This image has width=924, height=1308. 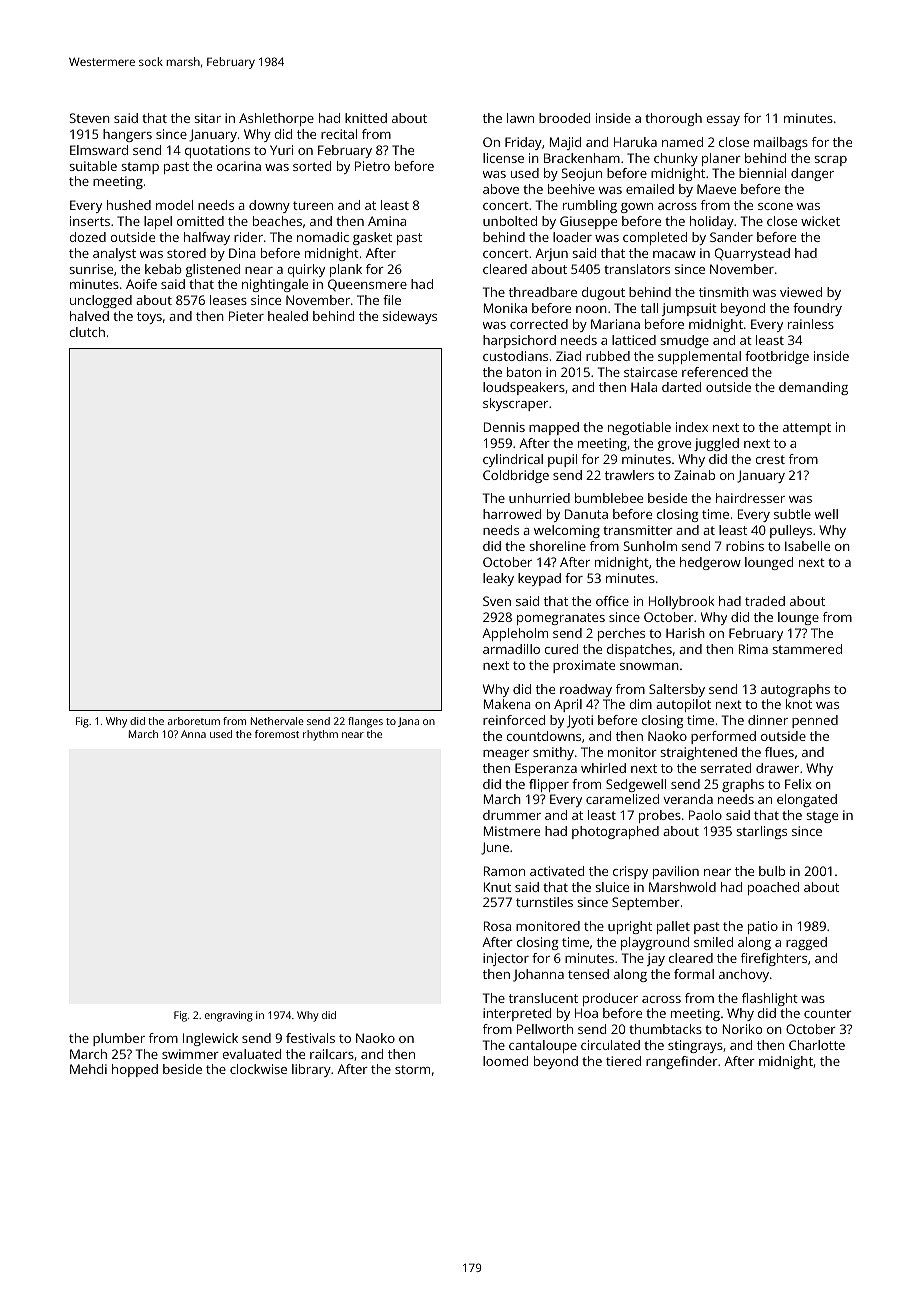 I want to click on Quarrystead, so click(x=752, y=254).
